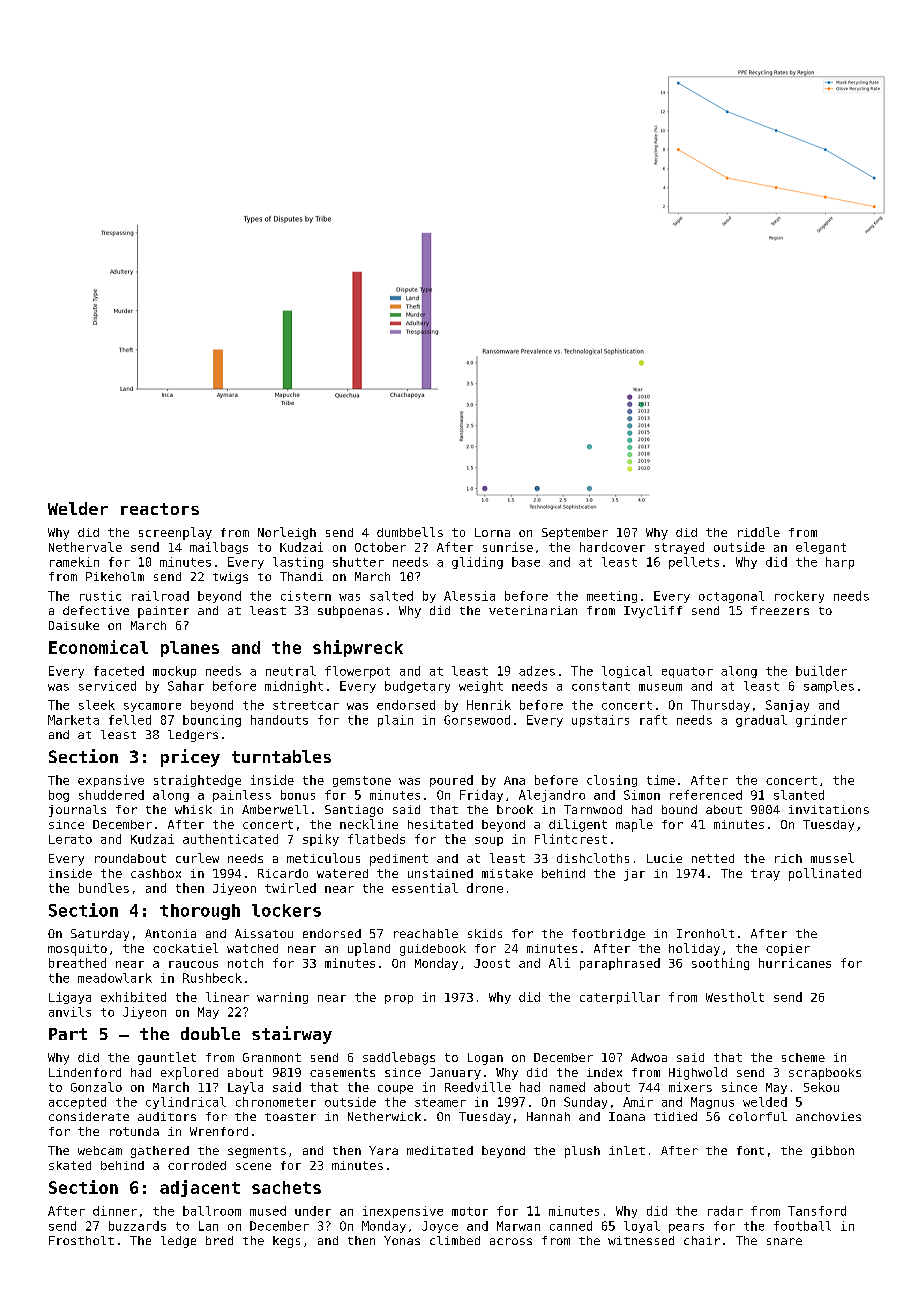 The image size is (924, 1308). What do you see at coordinates (795, 963) in the screenshot?
I see `hurricanes` at bounding box center [795, 963].
